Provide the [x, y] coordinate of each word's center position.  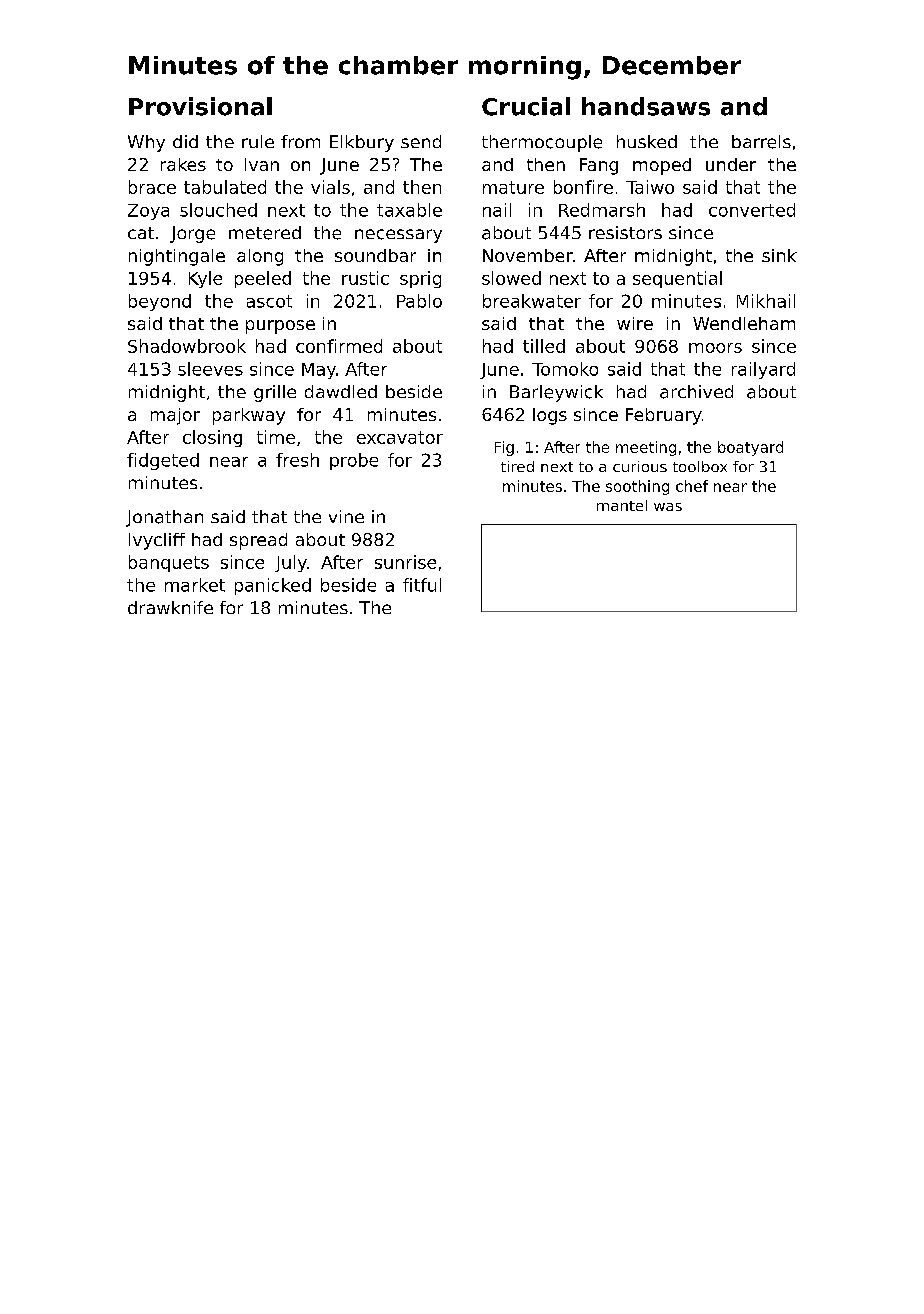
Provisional [200, 106]
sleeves [210, 369]
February [664, 416]
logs [550, 416]
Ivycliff [157, 541]
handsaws [646, 106]
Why [146, 143]
